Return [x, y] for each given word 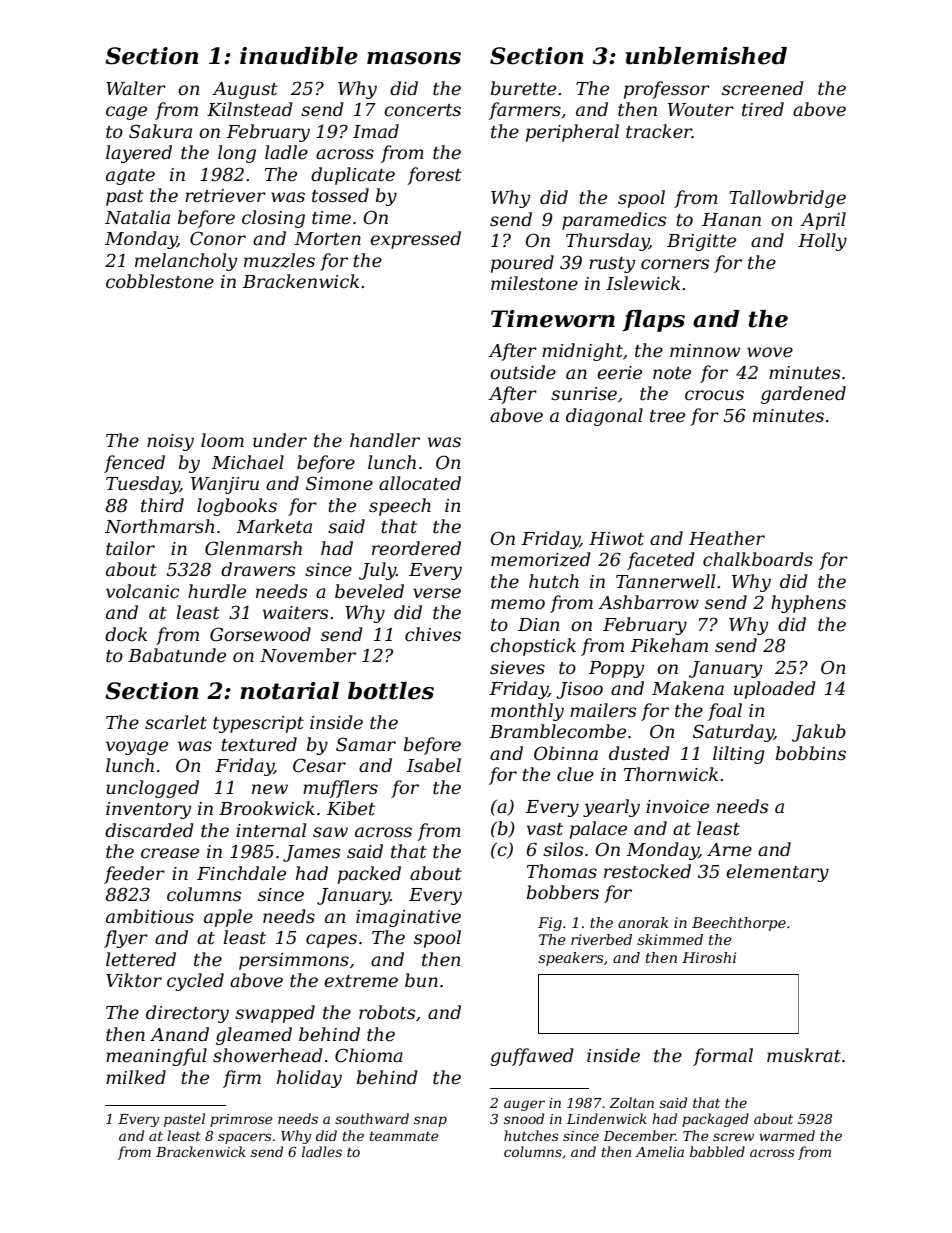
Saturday [733, 733]
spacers [244, 1138]
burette [523, 88]
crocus [714, 395]
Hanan [731, 219]
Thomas [562, 871]
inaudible [299, 56]
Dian [539, 624]
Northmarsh [159, 526]
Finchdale [241, 873]
